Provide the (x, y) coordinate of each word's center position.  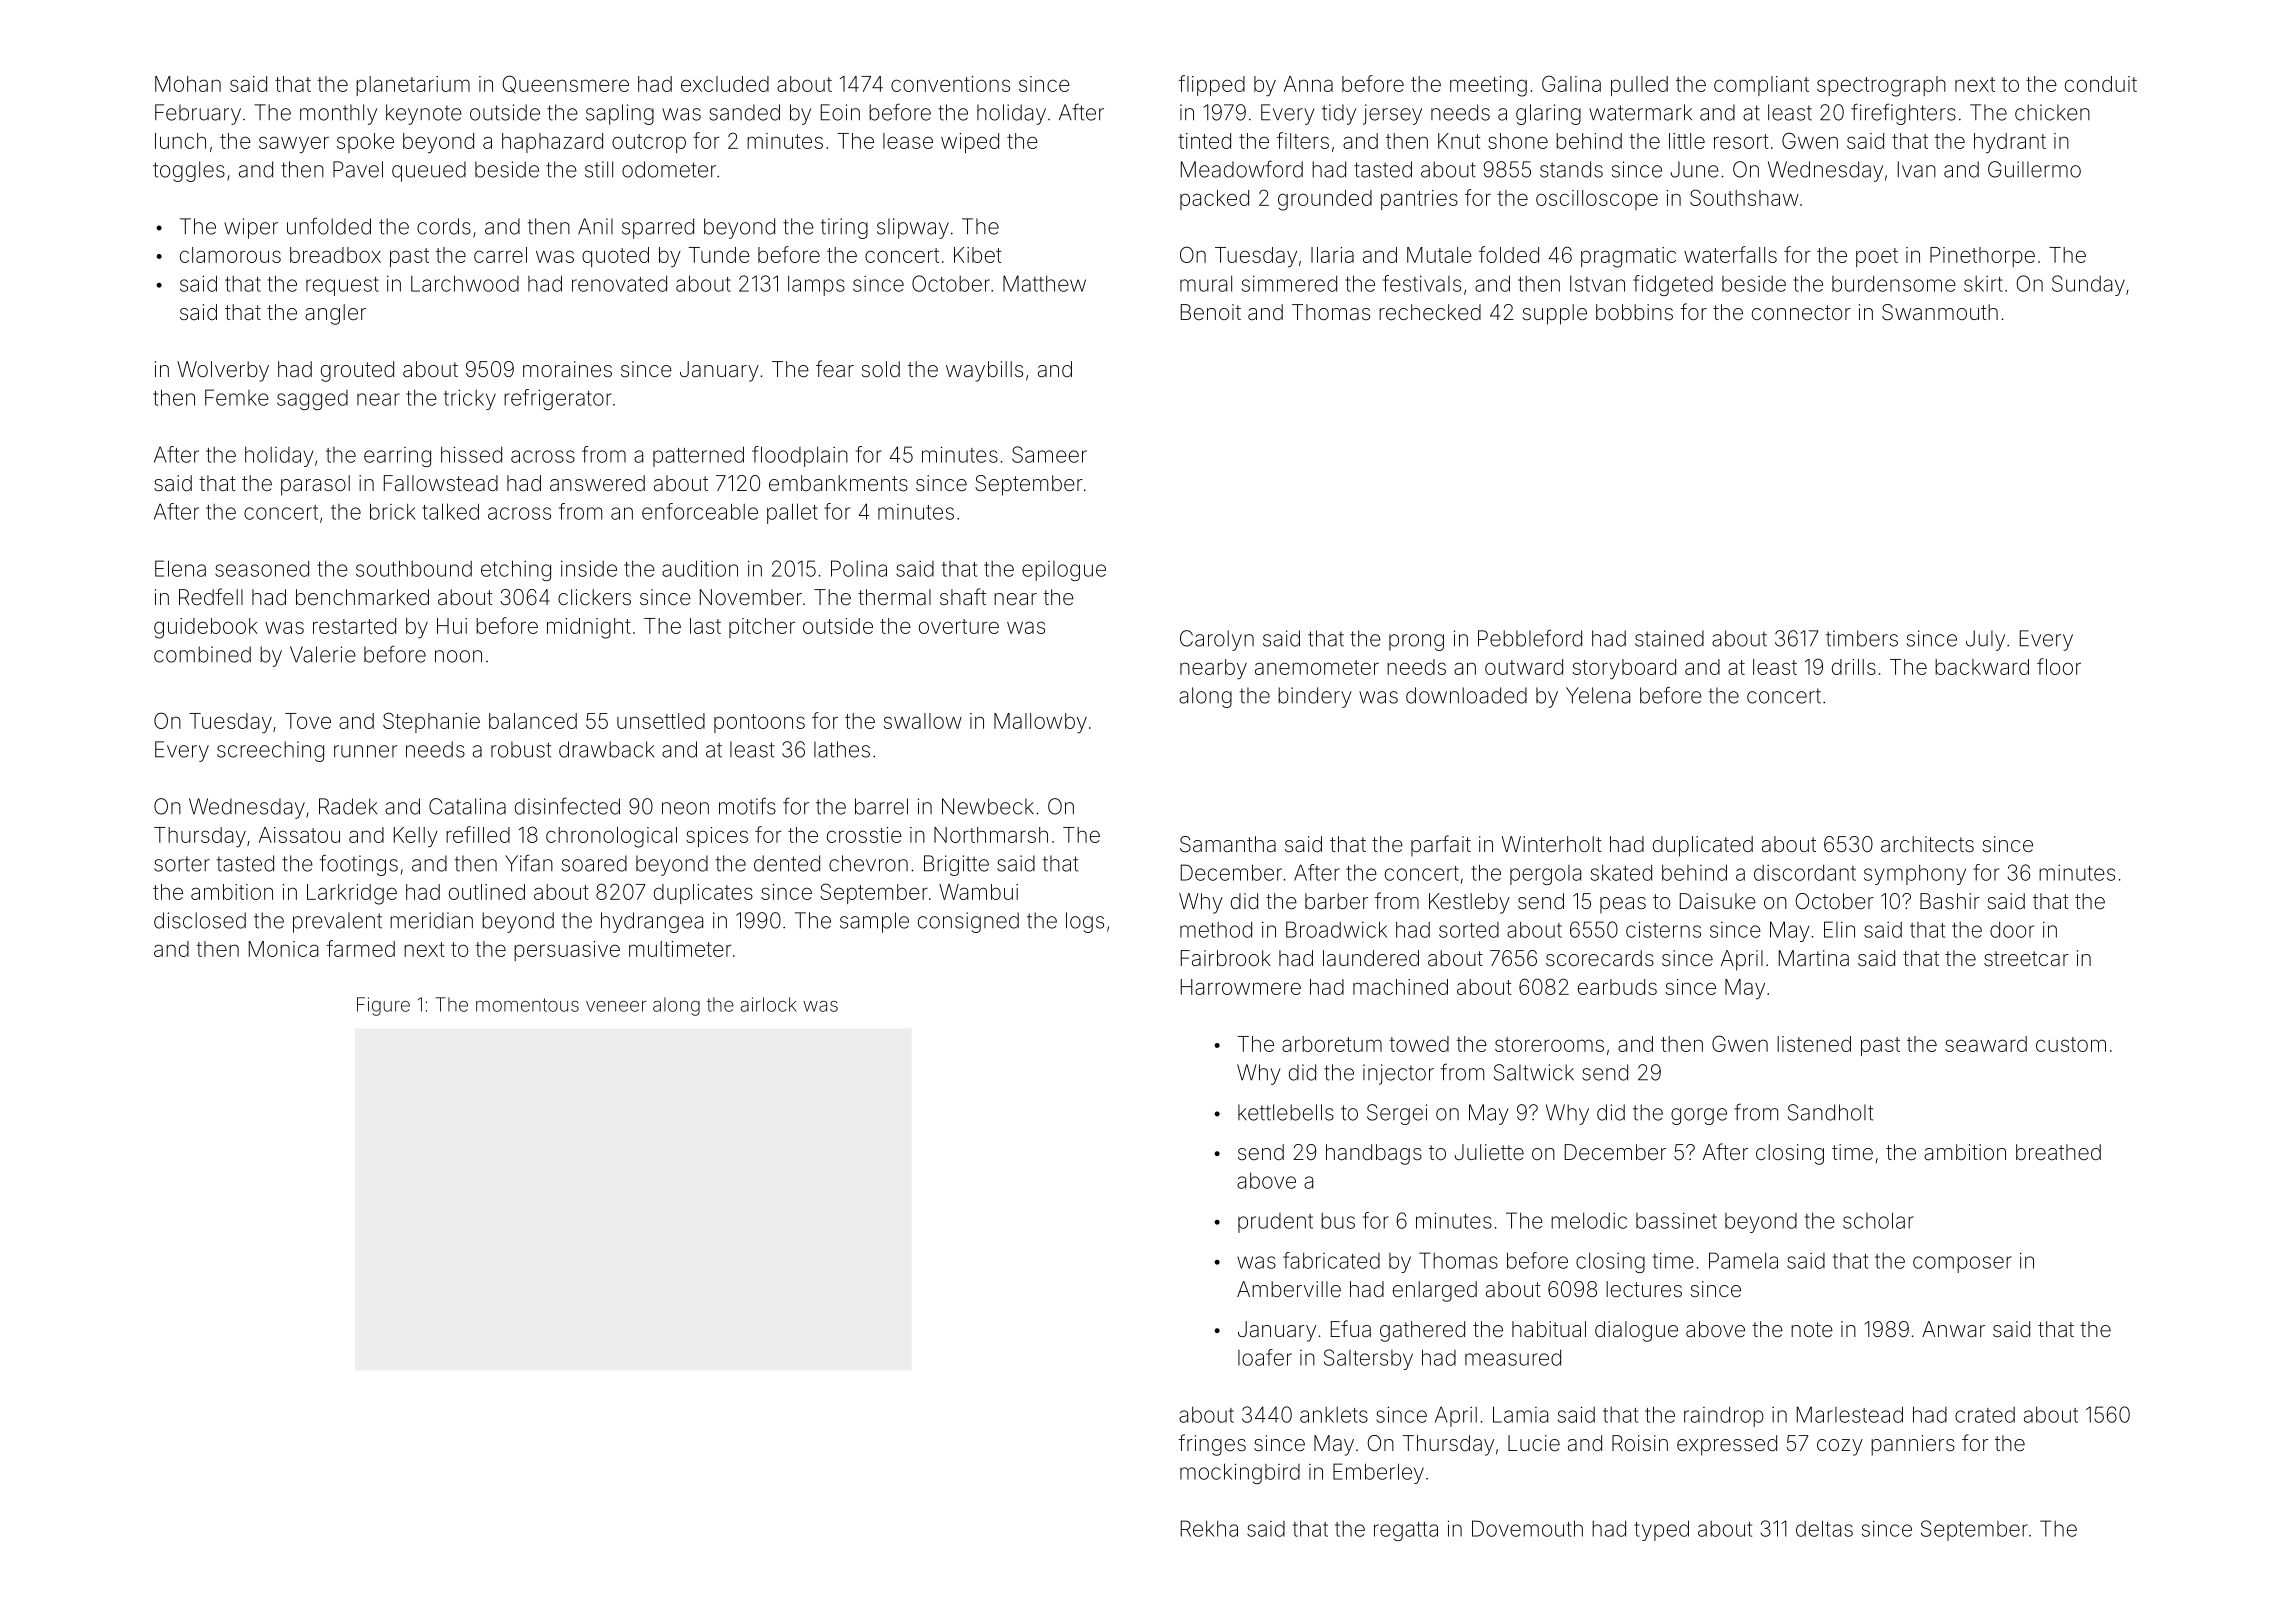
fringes (1212, 1445)
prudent (1275, 1223)
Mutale (1439, 255)
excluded (725, 84)
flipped (1211, 85)
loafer (1265, 1357)
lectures (1644, 1289)
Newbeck (988, 806)
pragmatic (1628, 257)
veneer (616, 1006)
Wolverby (223, 371)
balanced (533, 721)
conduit (2101, 84)
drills (1854, 667)
